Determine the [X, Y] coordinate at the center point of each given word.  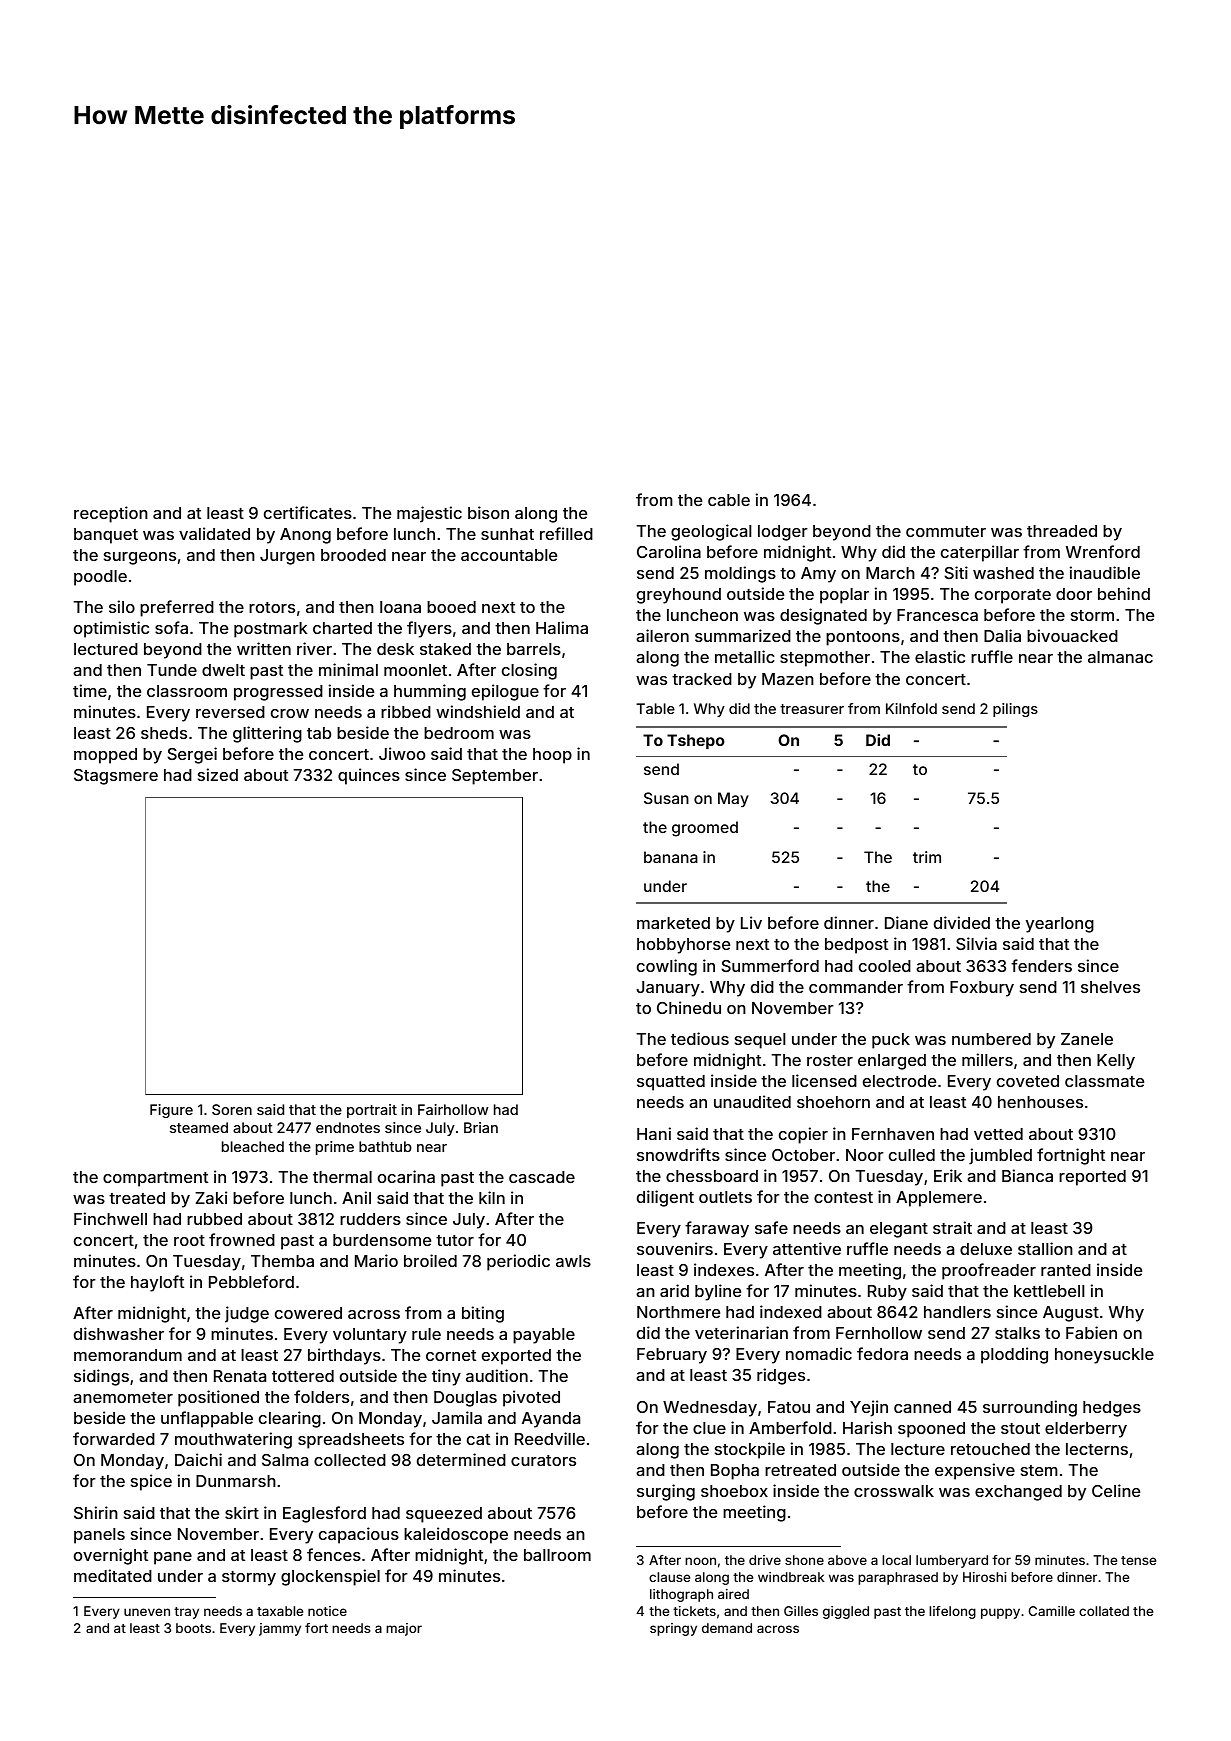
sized [218, 774]
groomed [705, 829]
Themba [282, 1261]
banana [671, 857]
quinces [369, 776]
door [1074, 594]
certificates [308, 512]
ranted [1066, 1270]
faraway [717, 1229]
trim [927, 857]
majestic [429, 514]
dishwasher [119, 1333]
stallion [1045, 1248]
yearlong [1060, 925]
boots [193, 1628]
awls [573, 1261]
